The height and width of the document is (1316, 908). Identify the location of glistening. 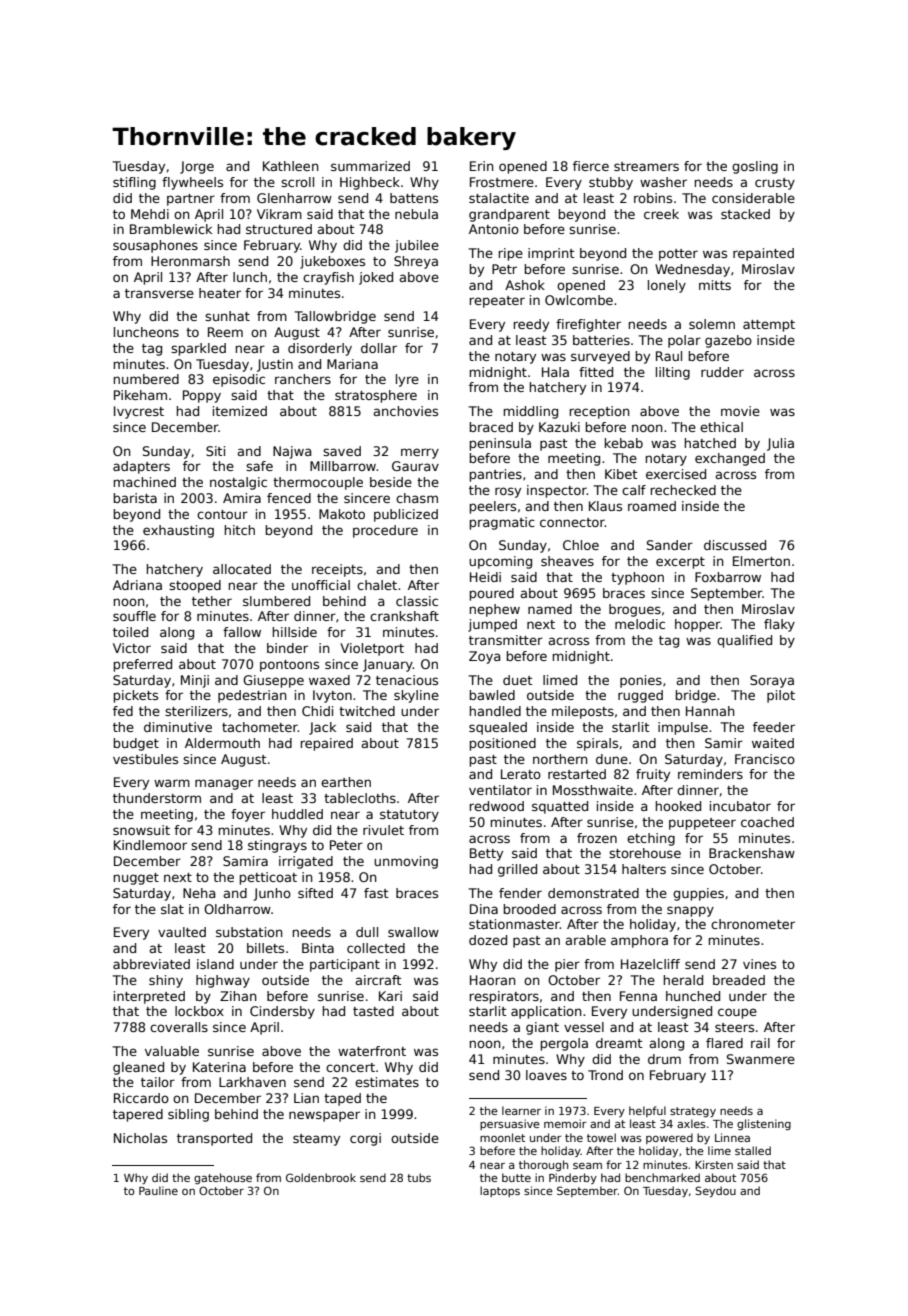
(764, 1125).
